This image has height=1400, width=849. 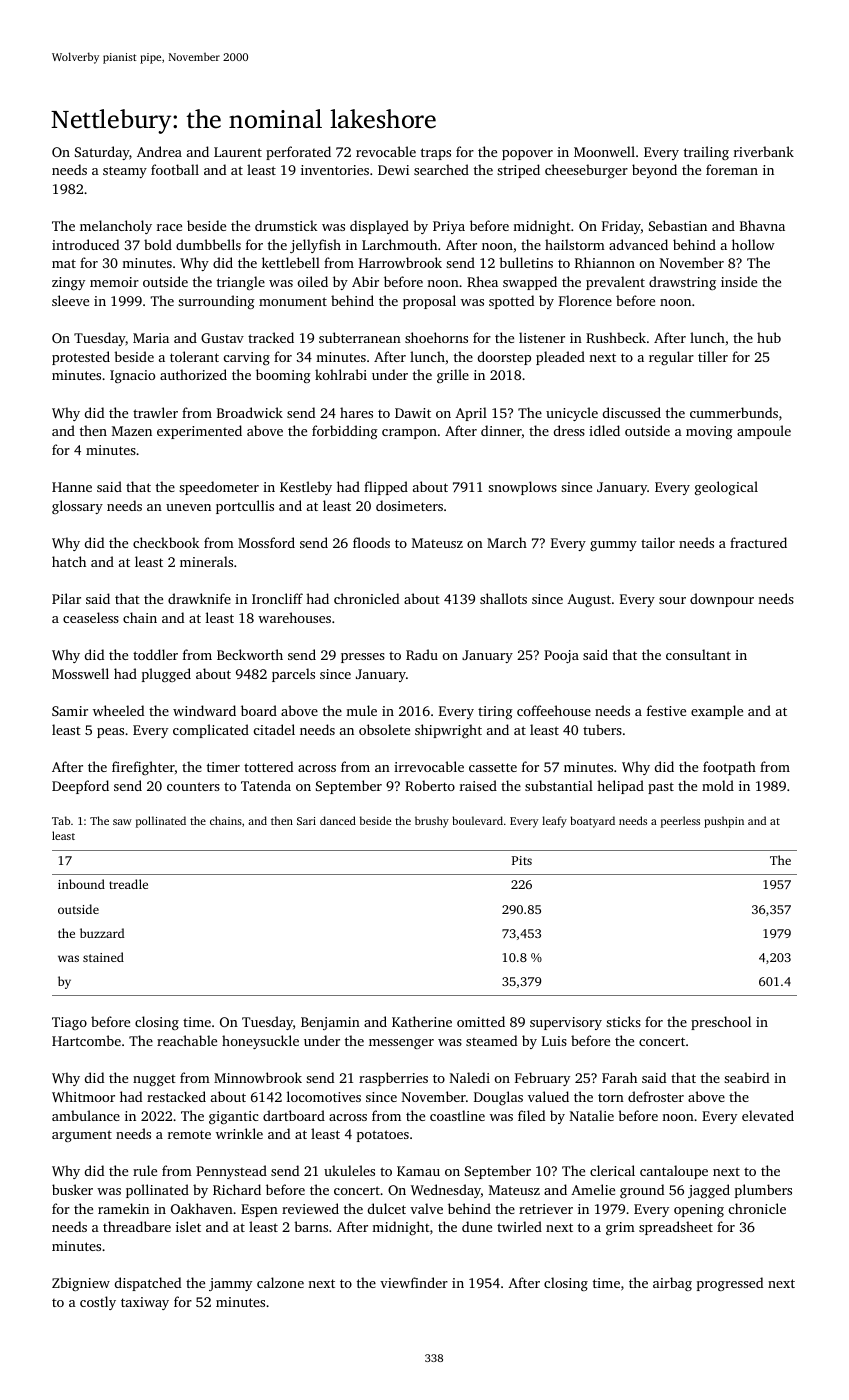 What do you see at coordinates (310, 1208) in the image?
I see `reviewed` at bounding box center [310, 1208].
